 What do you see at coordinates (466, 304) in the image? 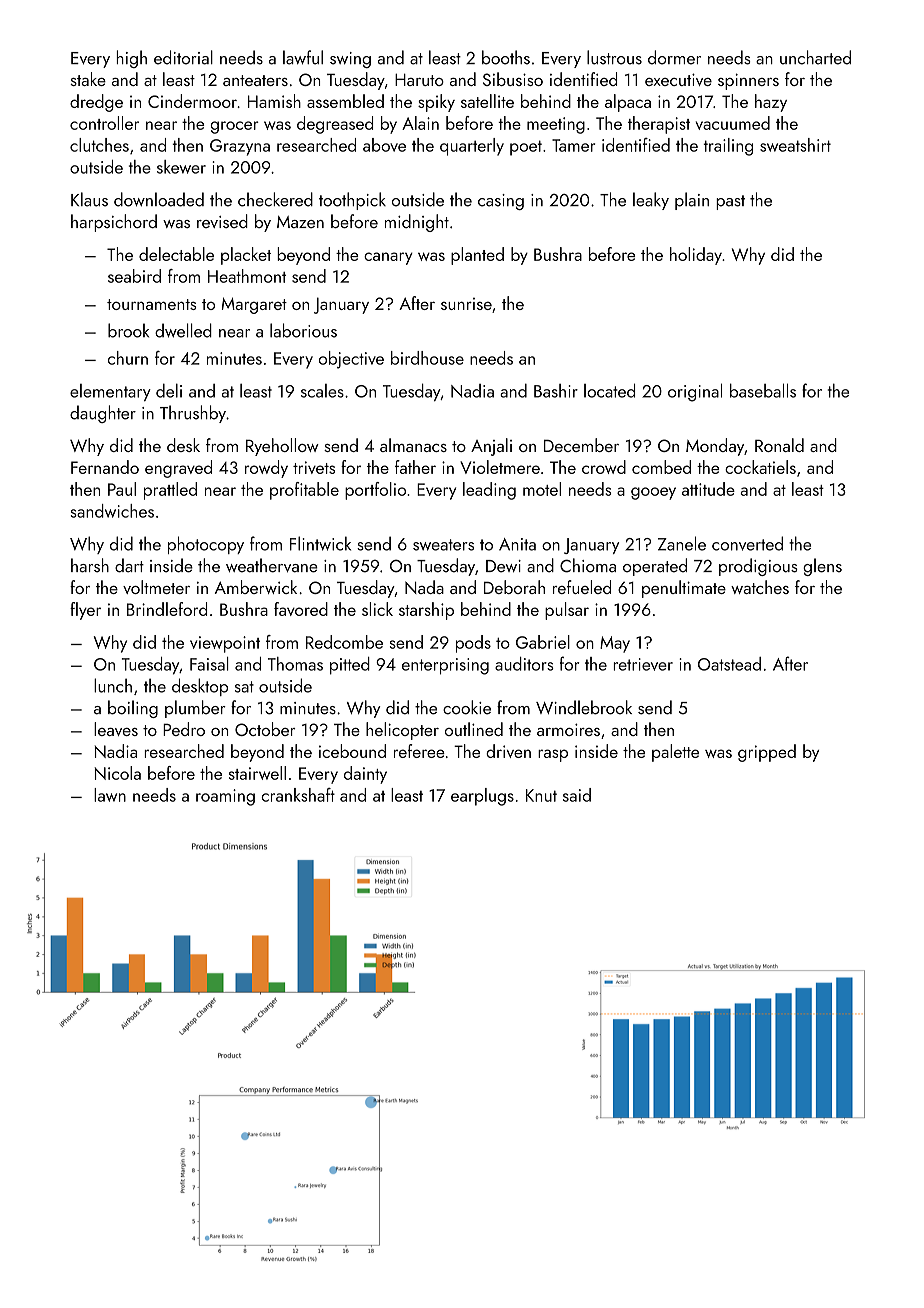
I see `sunrise` at bounding box center [466, 304].
